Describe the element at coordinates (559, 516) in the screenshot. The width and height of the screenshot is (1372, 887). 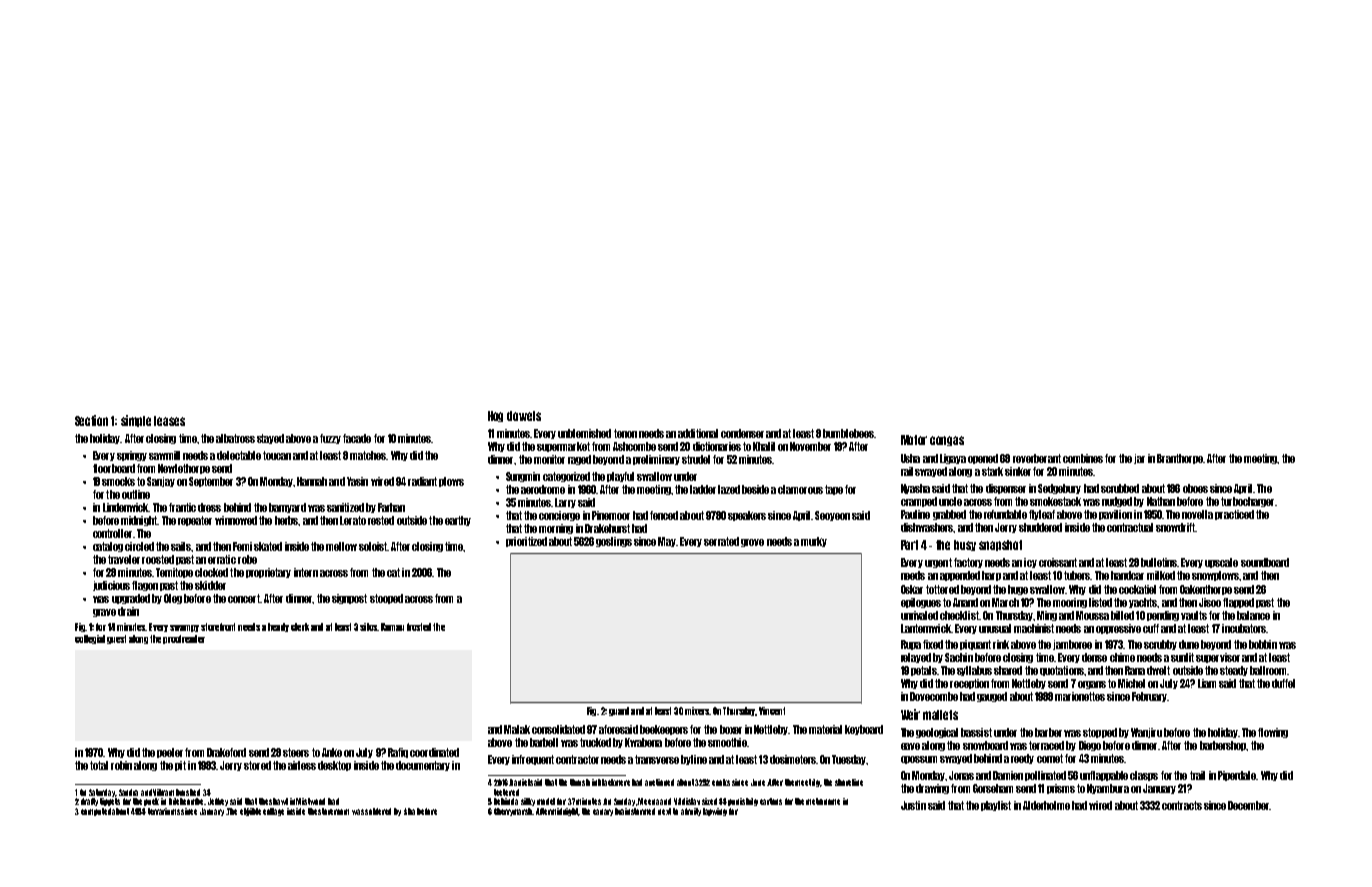
I see `concierge` at that location.
